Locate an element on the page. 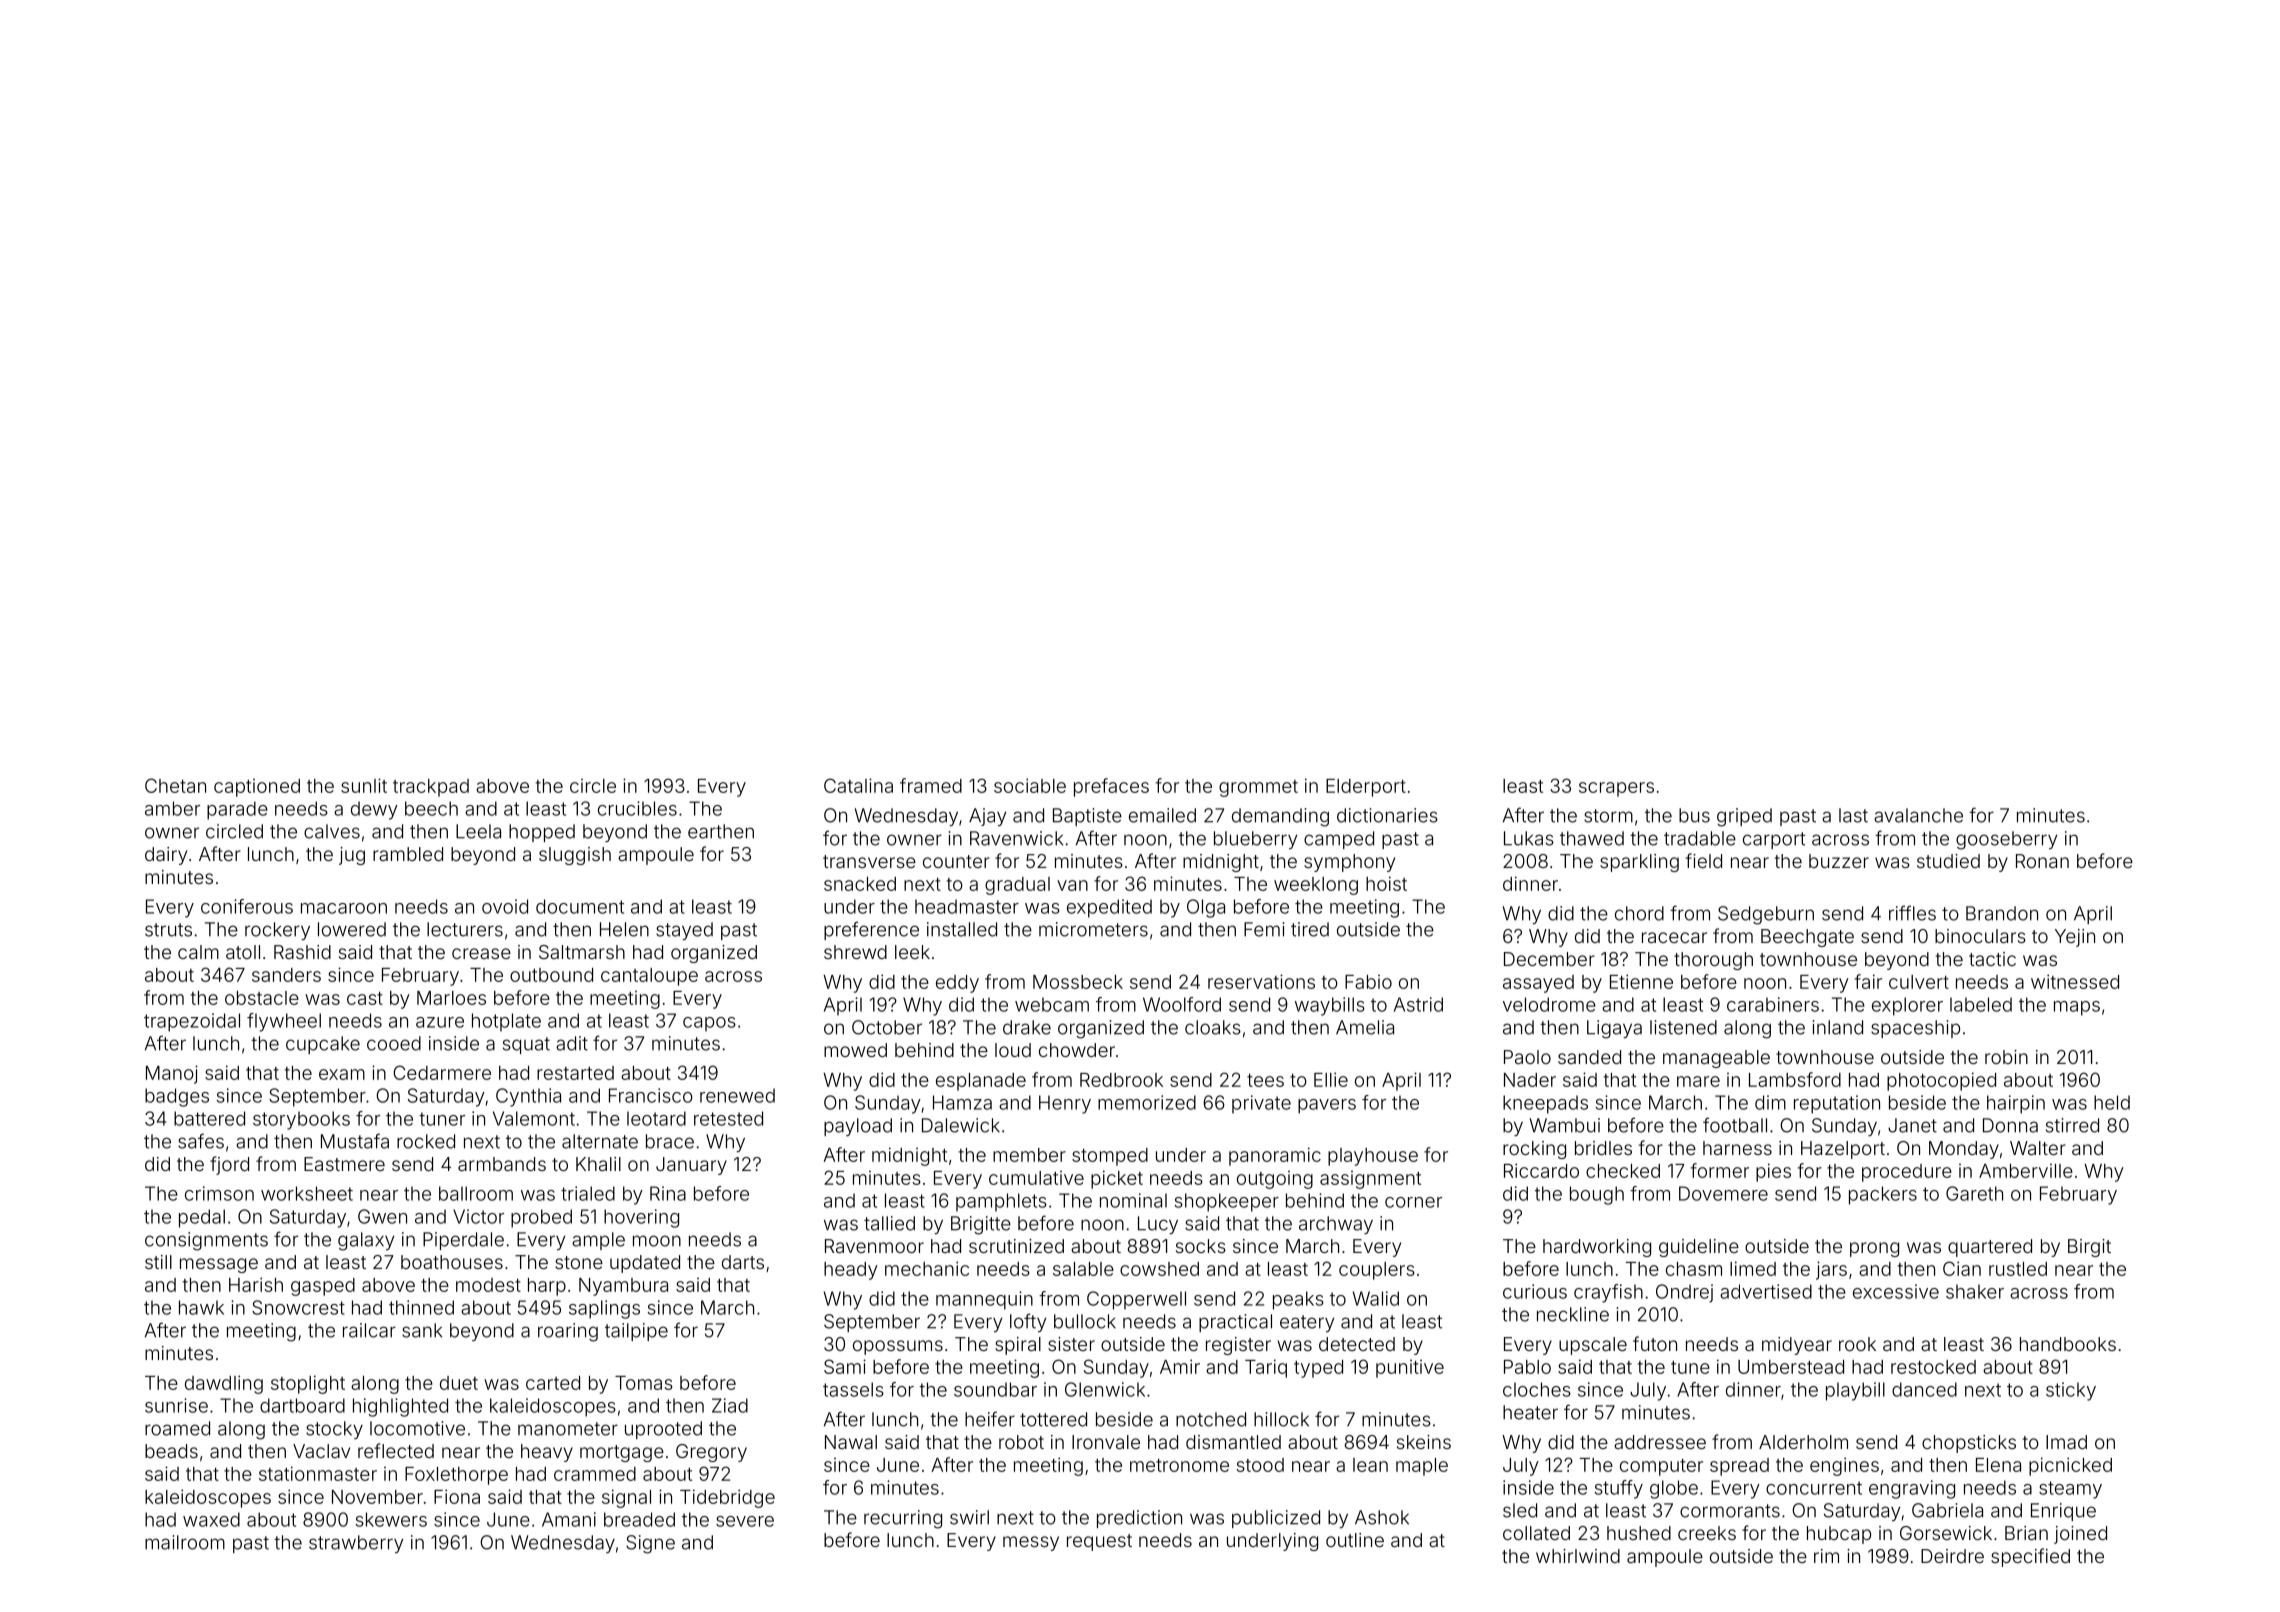 The width and height of the page is (2280, 1612). computer is located at coordinates (1661, 1467).
